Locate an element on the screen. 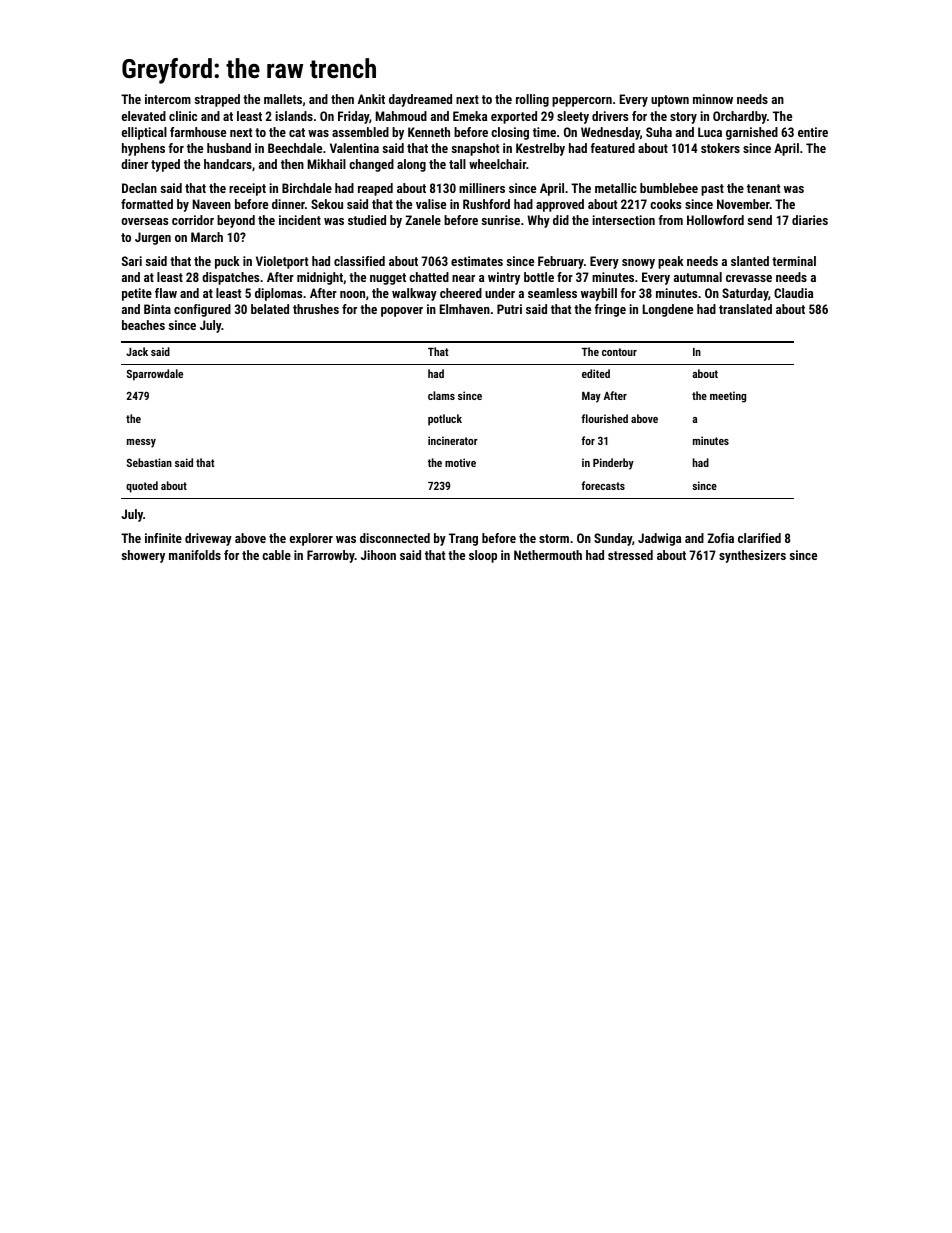 This screenshot has width=952, height=1233. forecasts is located at coordinates (603, 485).
